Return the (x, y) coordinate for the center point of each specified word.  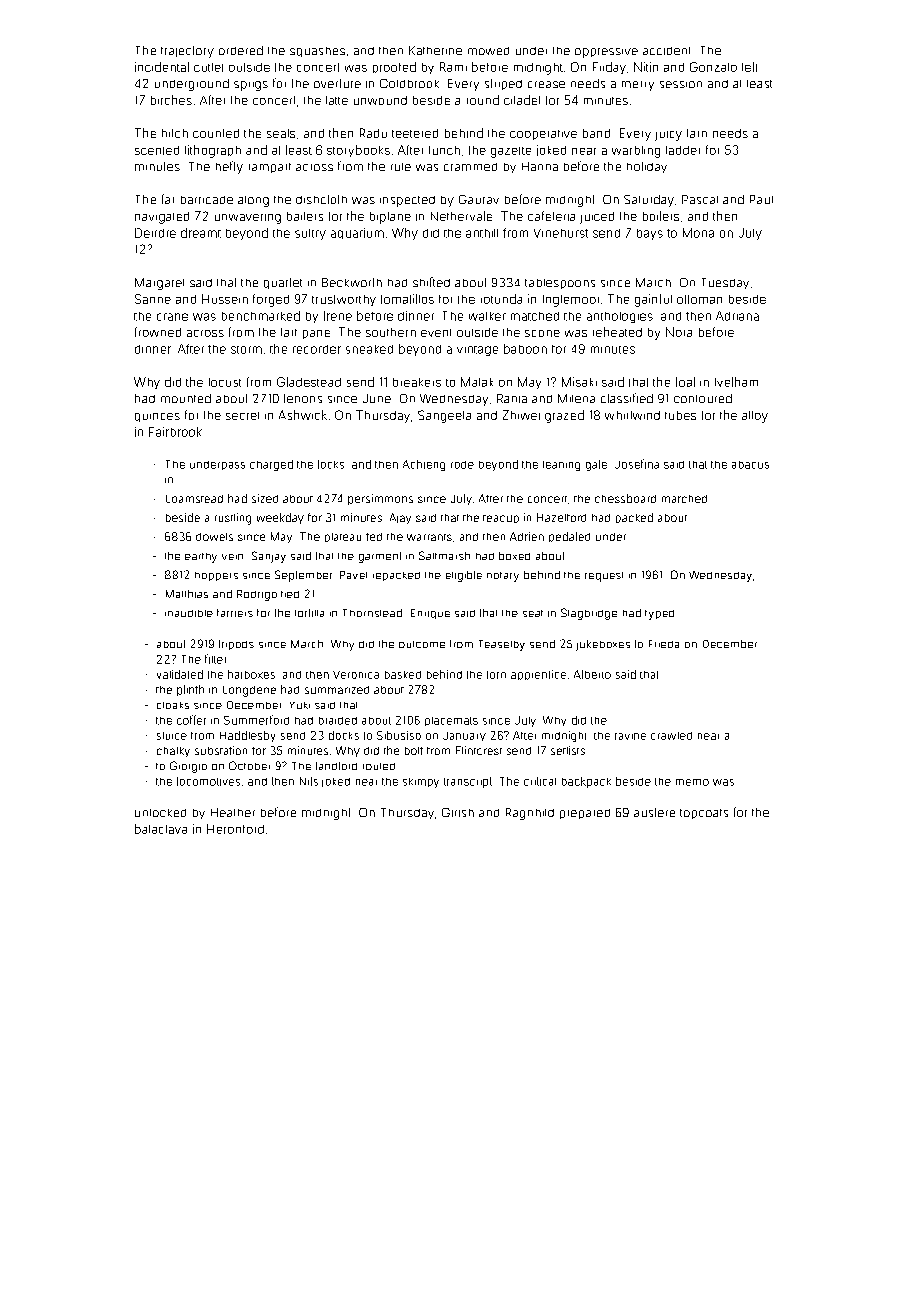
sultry (310, 234)
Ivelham (736, 382)
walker (487, 316)
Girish (458, 812)
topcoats (704, 814)
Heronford (235, 829)
